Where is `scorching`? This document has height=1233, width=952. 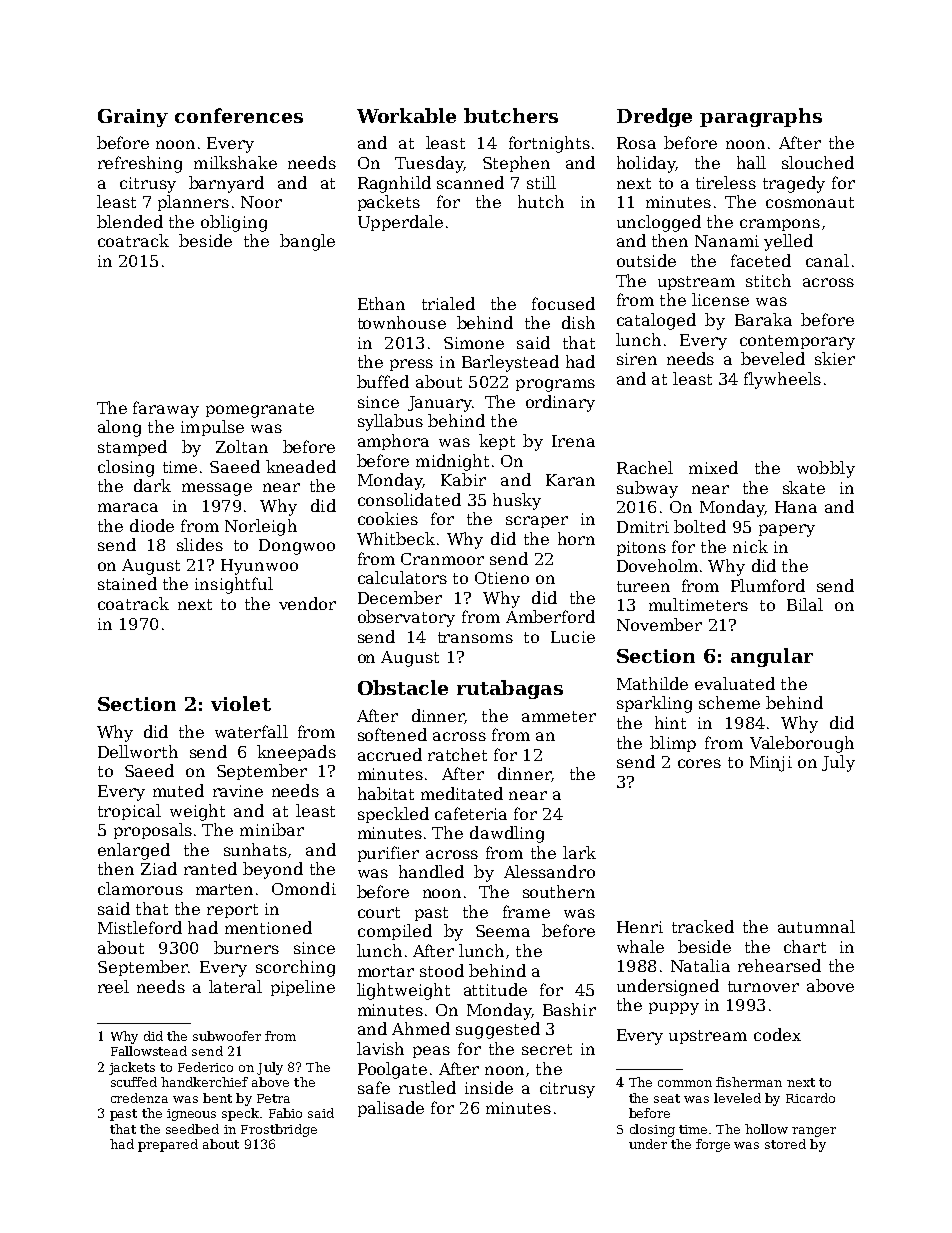 scorching is located at coordinates (295, 968).
